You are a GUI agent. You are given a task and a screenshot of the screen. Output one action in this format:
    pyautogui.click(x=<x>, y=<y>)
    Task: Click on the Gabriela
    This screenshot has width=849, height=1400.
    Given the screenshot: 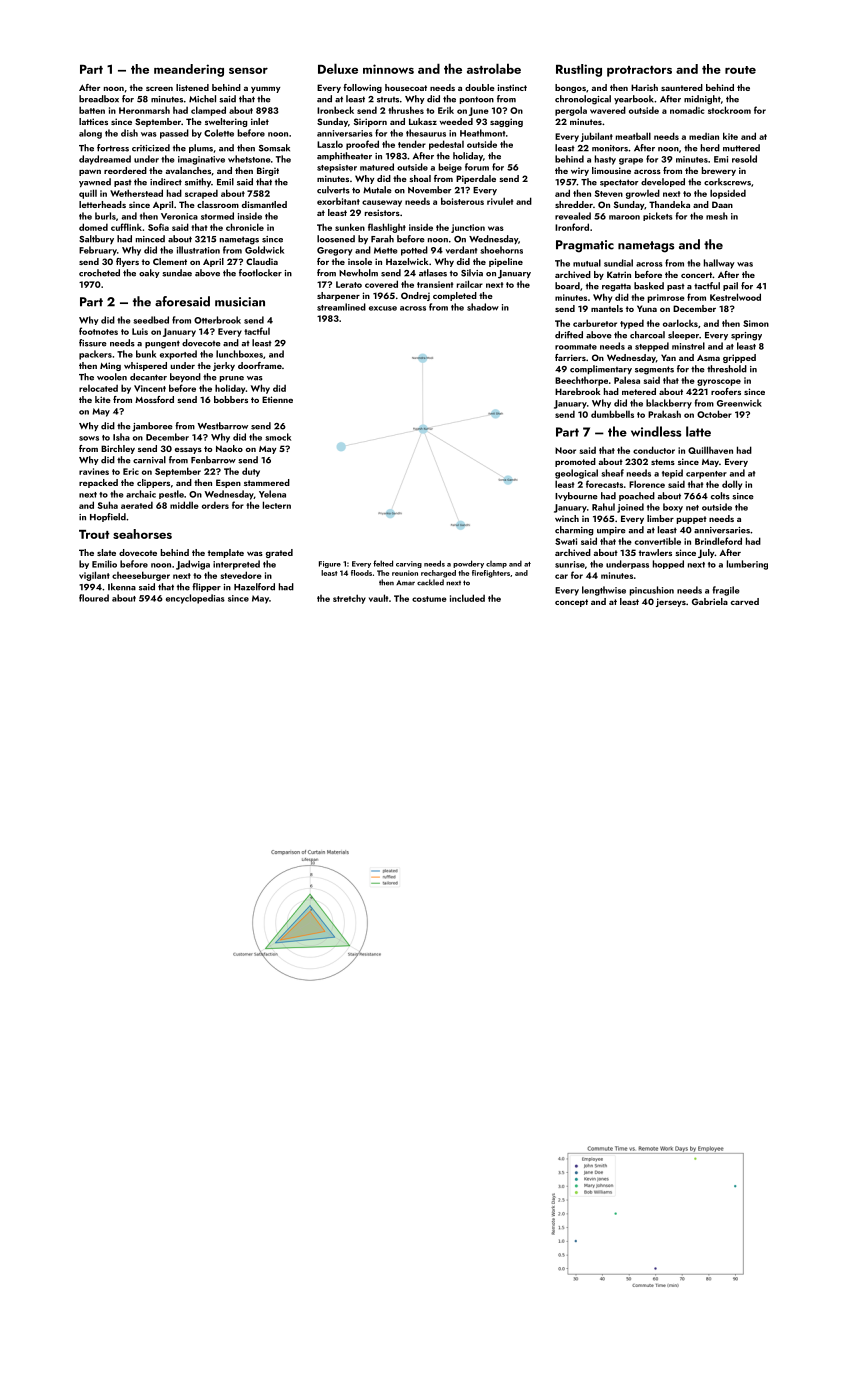 What is the action you would take?
    pyautogui.click(x=710, y=601)
